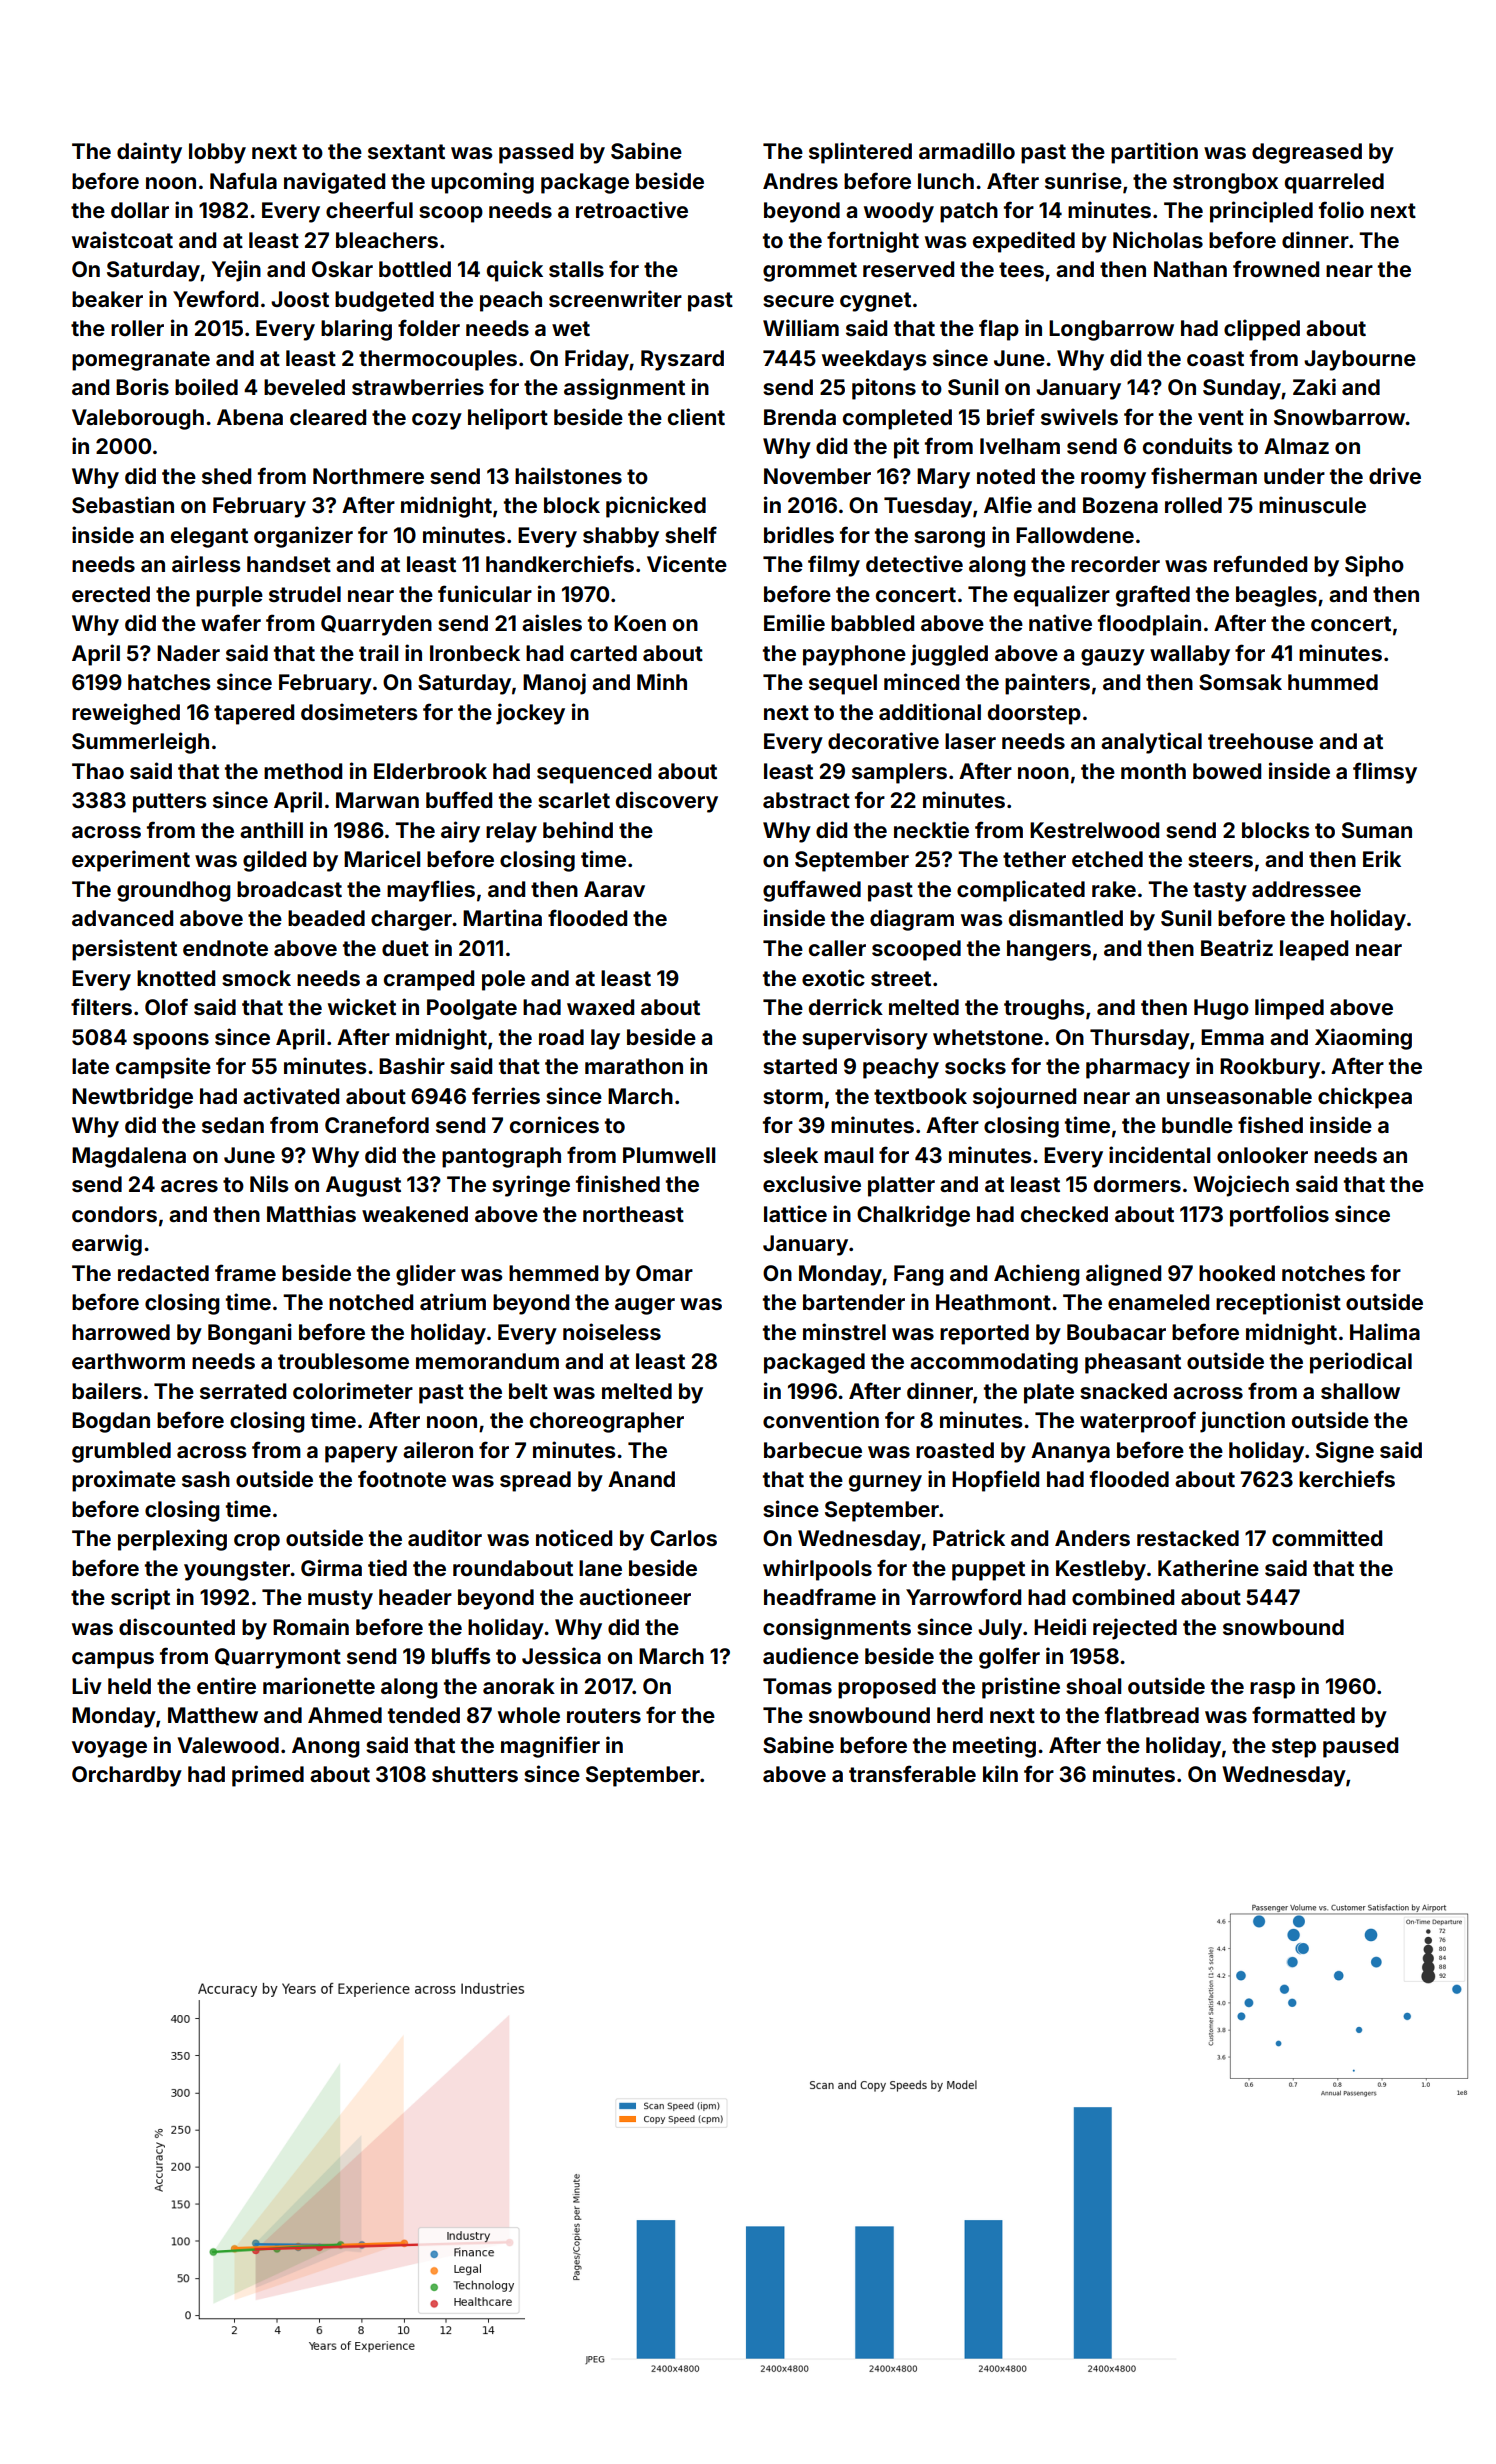  What do you see at coordinates (1360, 1747) in the screenshot?
I see `paused` at bounding box center [1360, 1747].
